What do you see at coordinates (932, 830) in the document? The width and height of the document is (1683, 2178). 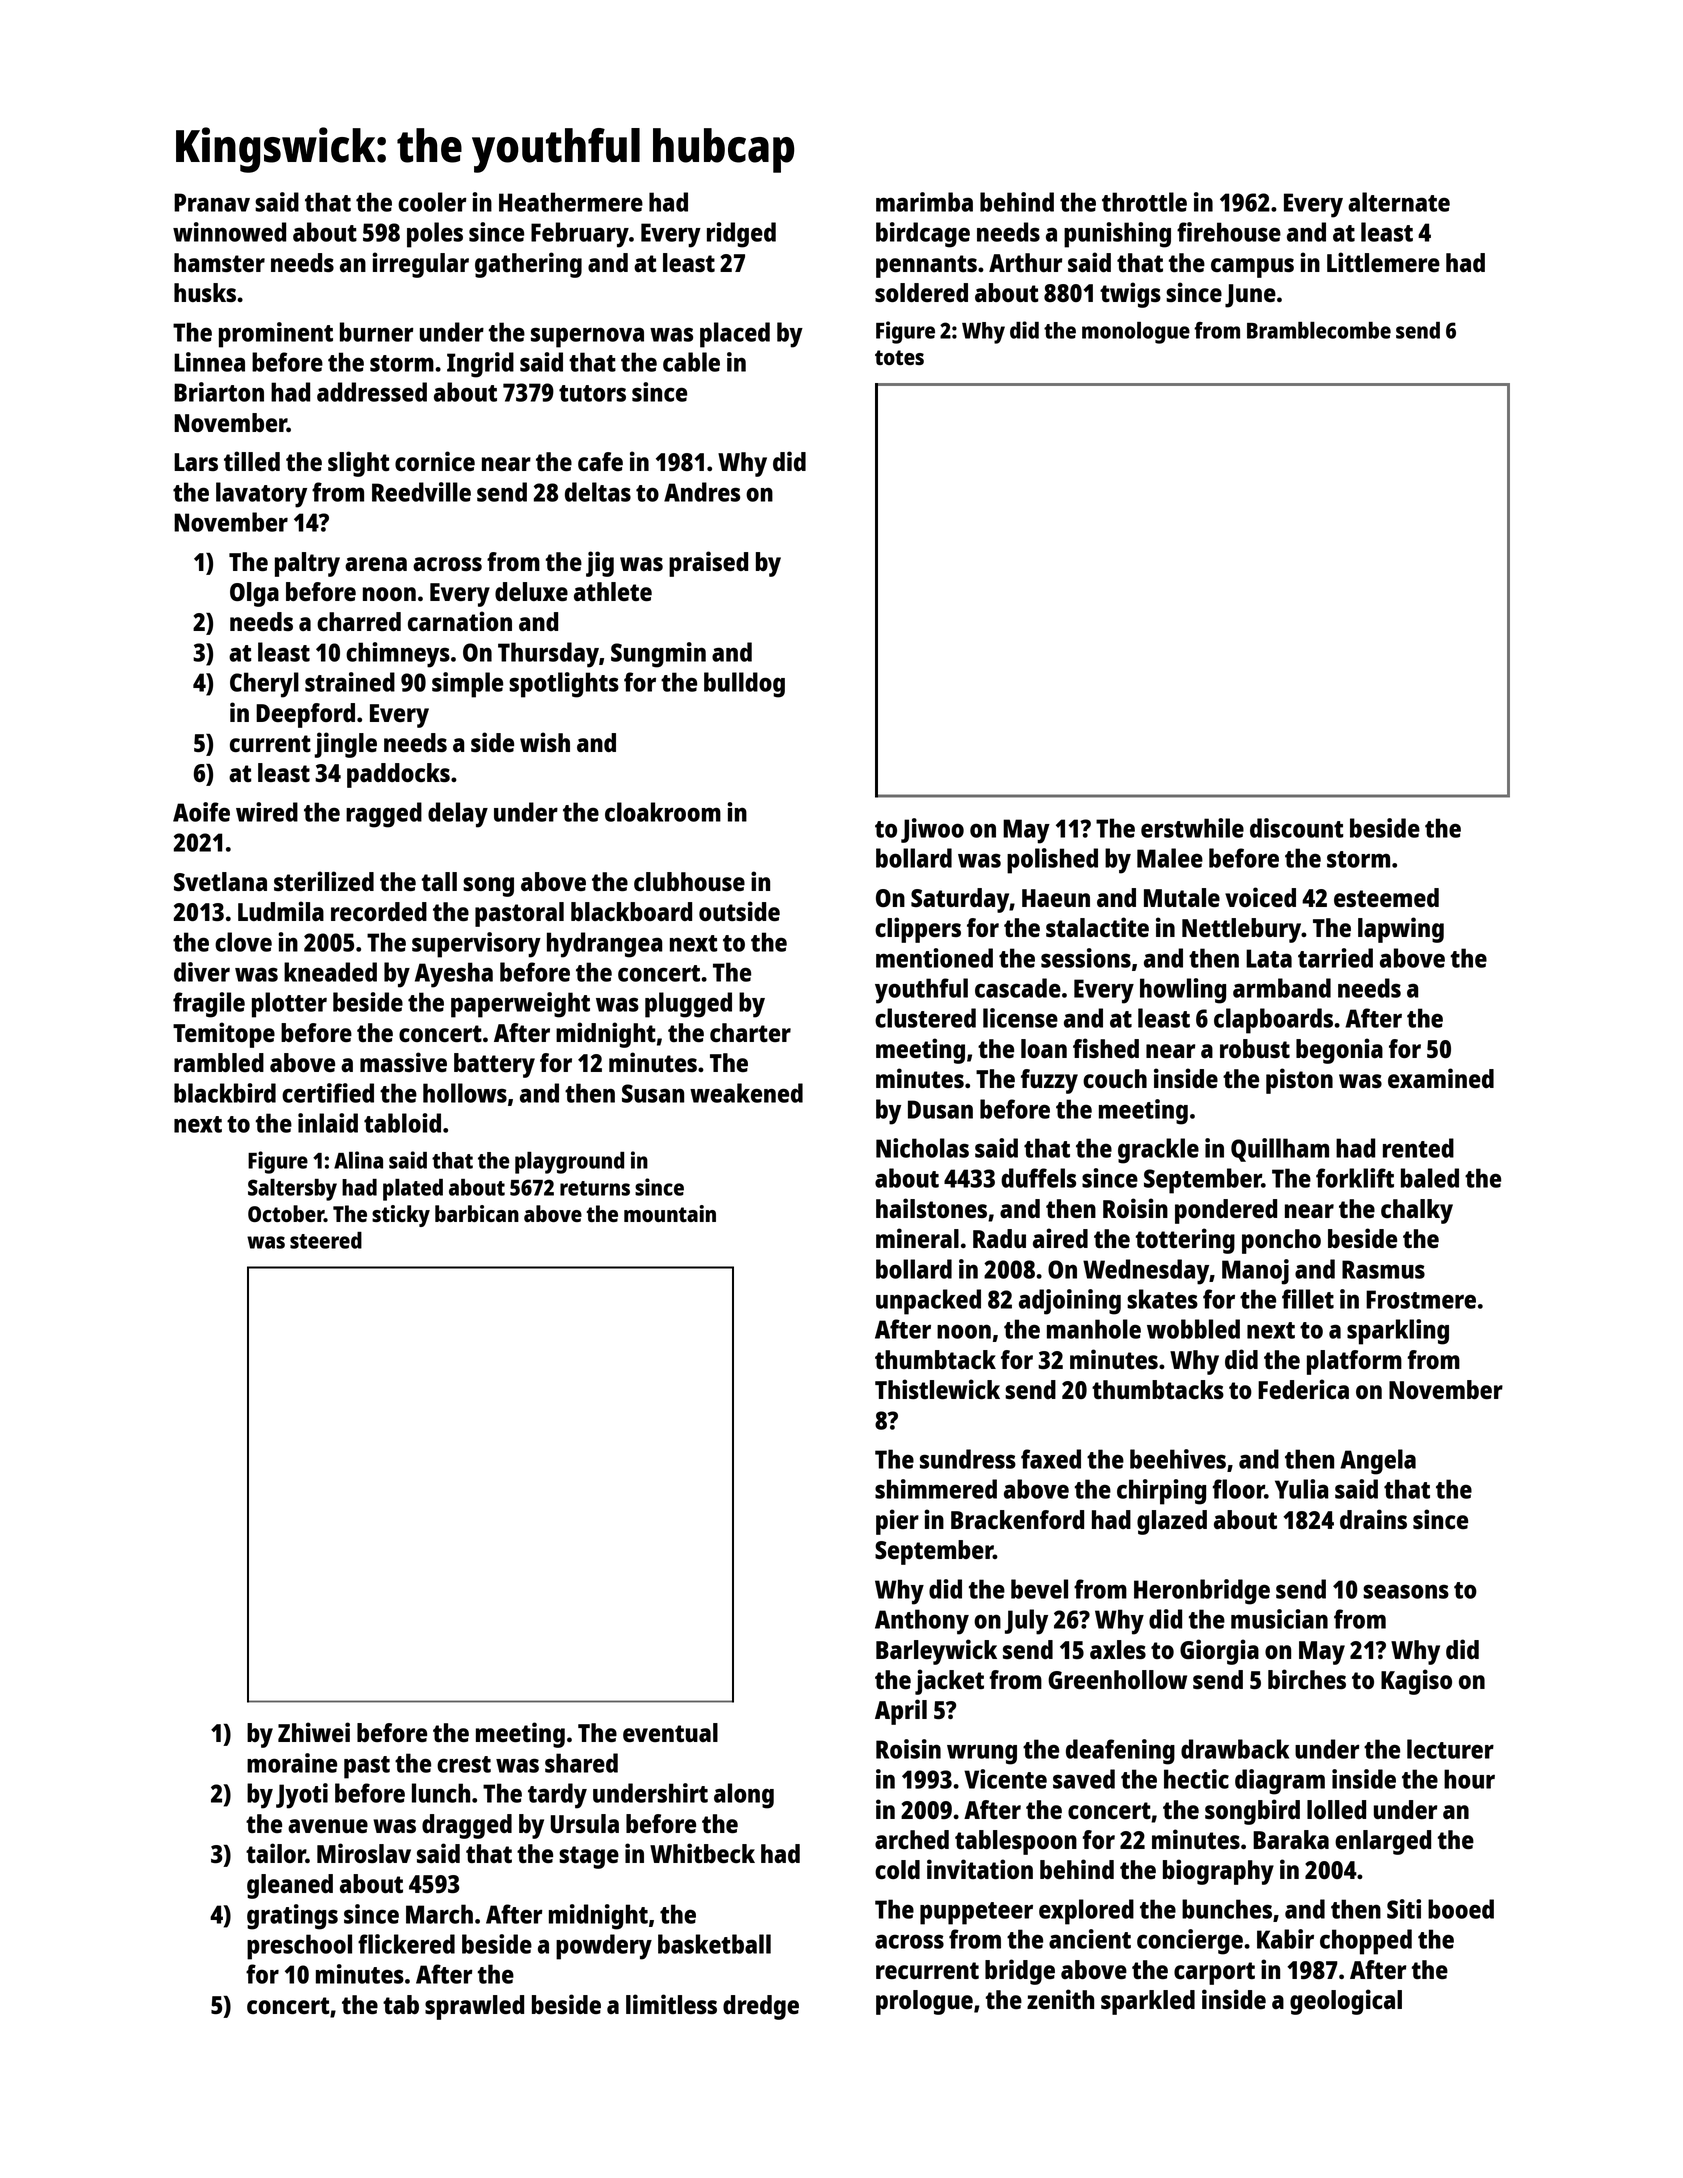 I see `Jiwoo` at bounding box center [932, 830].
